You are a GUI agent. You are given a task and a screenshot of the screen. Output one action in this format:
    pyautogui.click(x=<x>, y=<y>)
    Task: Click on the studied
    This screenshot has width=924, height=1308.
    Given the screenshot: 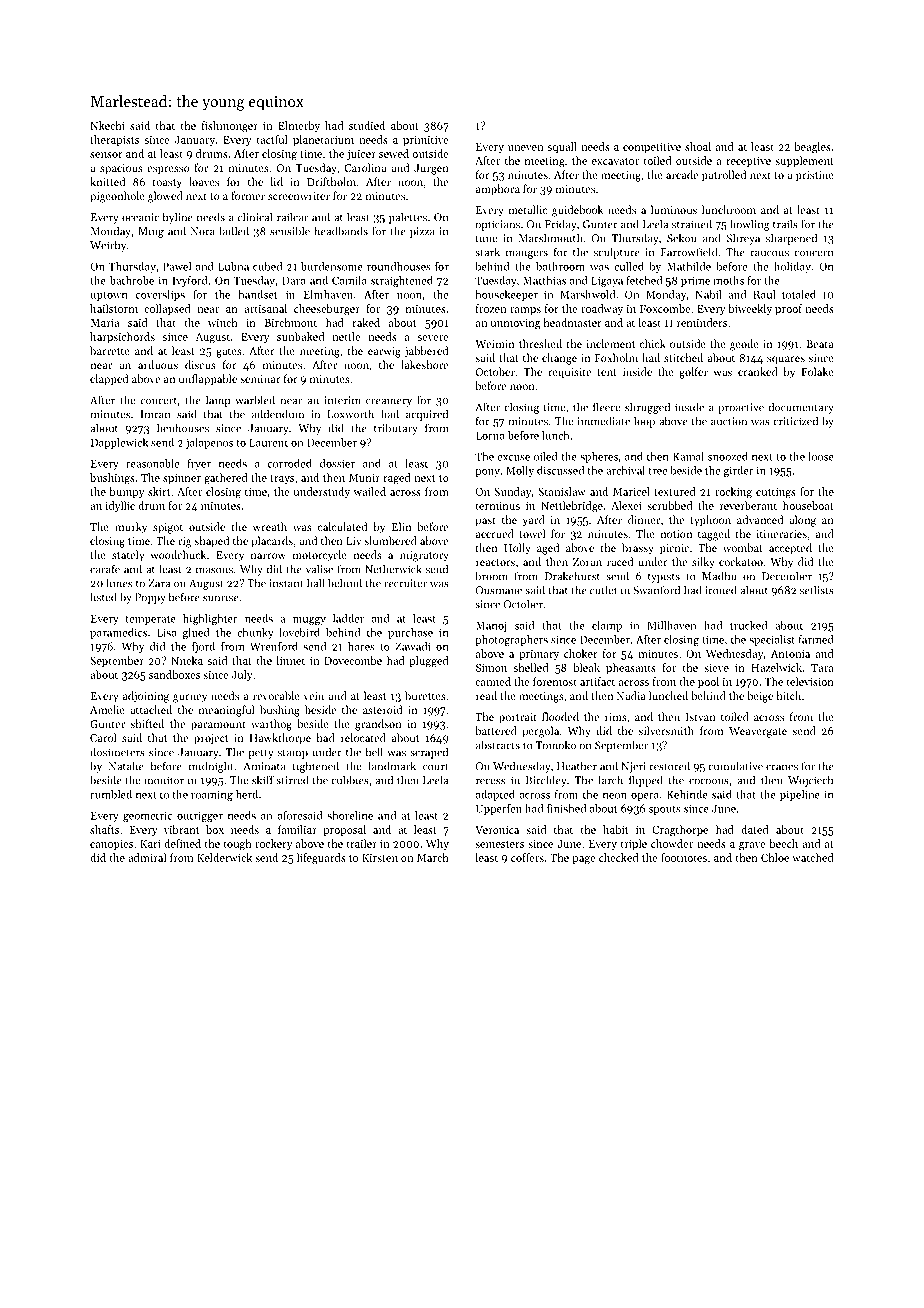 What is the action you would take?
    pyautogui.click(x=367, y=125)
